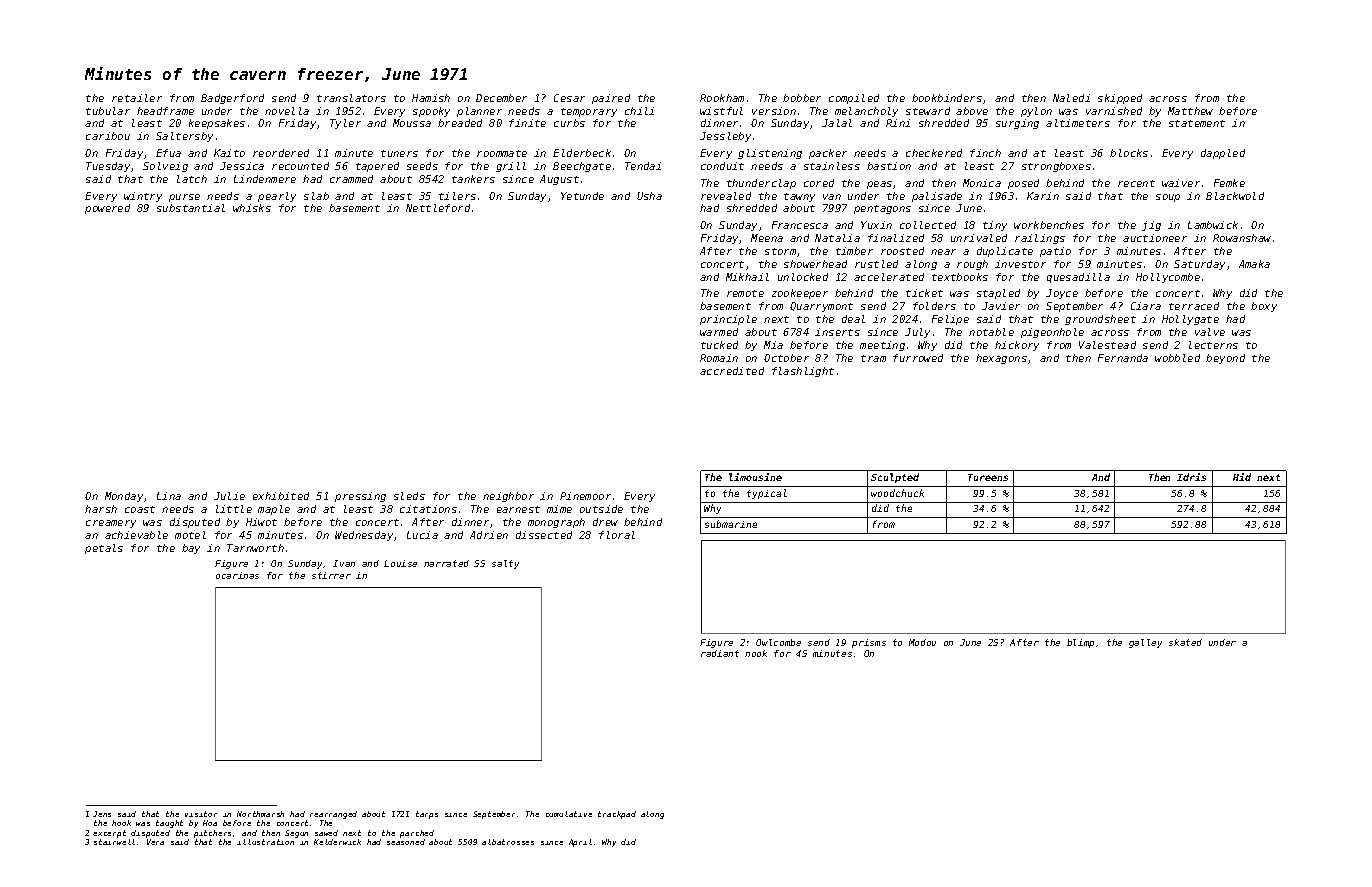 The width and height of the screenshot is (1372, 887). What do you see at coordinates (107, 209) in the screenshot?
I see `powered` at bounding box center [107, 209].
